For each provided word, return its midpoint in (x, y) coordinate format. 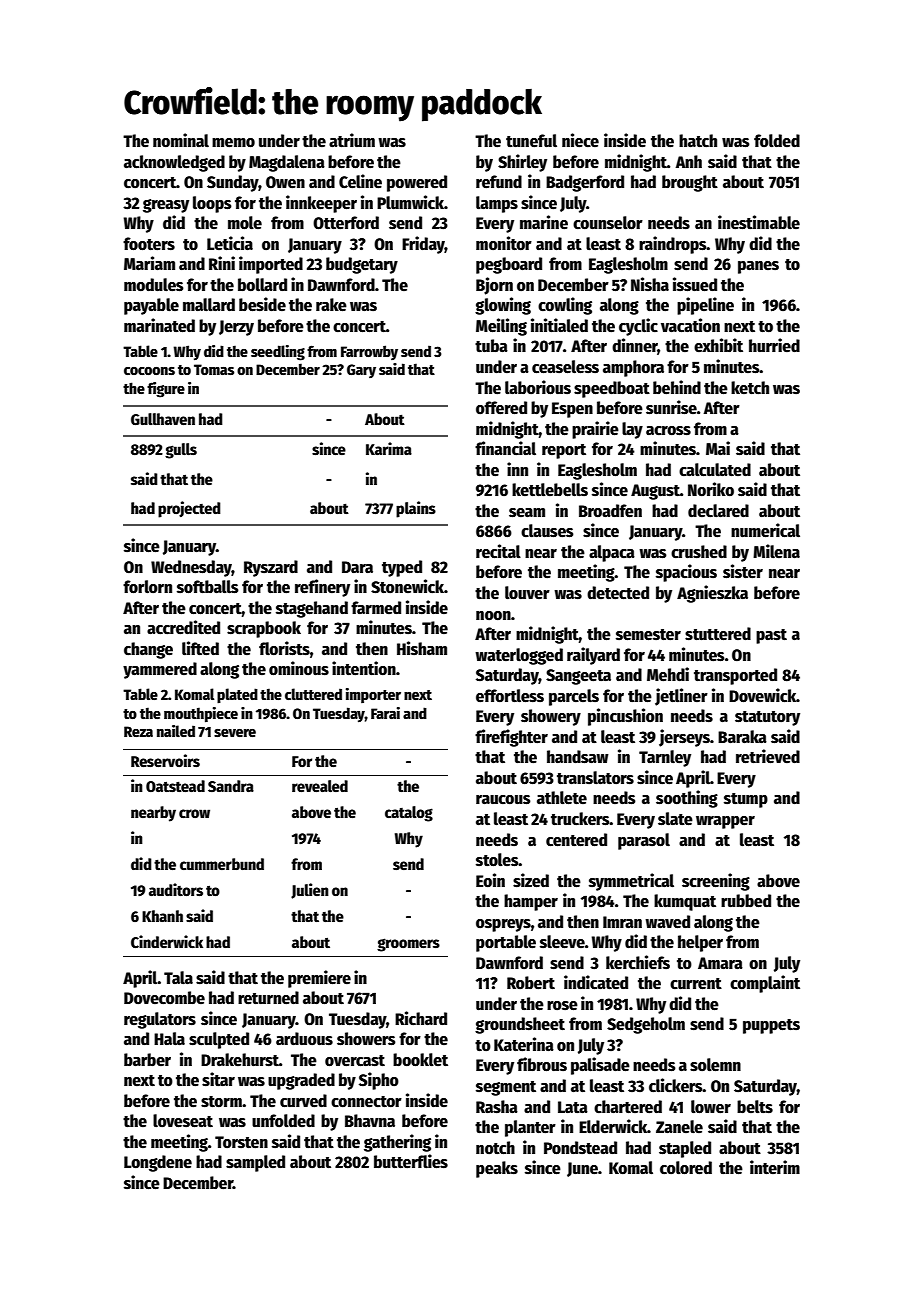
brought (690, 183)
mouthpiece (201, 715)
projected (189, 509)
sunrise (671, 407)
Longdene (158, 1163)
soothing (687, 799)
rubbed (746, 901)
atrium (352, 140)
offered (501, 408)
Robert (531, 983)
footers (149, 244)
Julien (310, 891)
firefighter (511, 738)
